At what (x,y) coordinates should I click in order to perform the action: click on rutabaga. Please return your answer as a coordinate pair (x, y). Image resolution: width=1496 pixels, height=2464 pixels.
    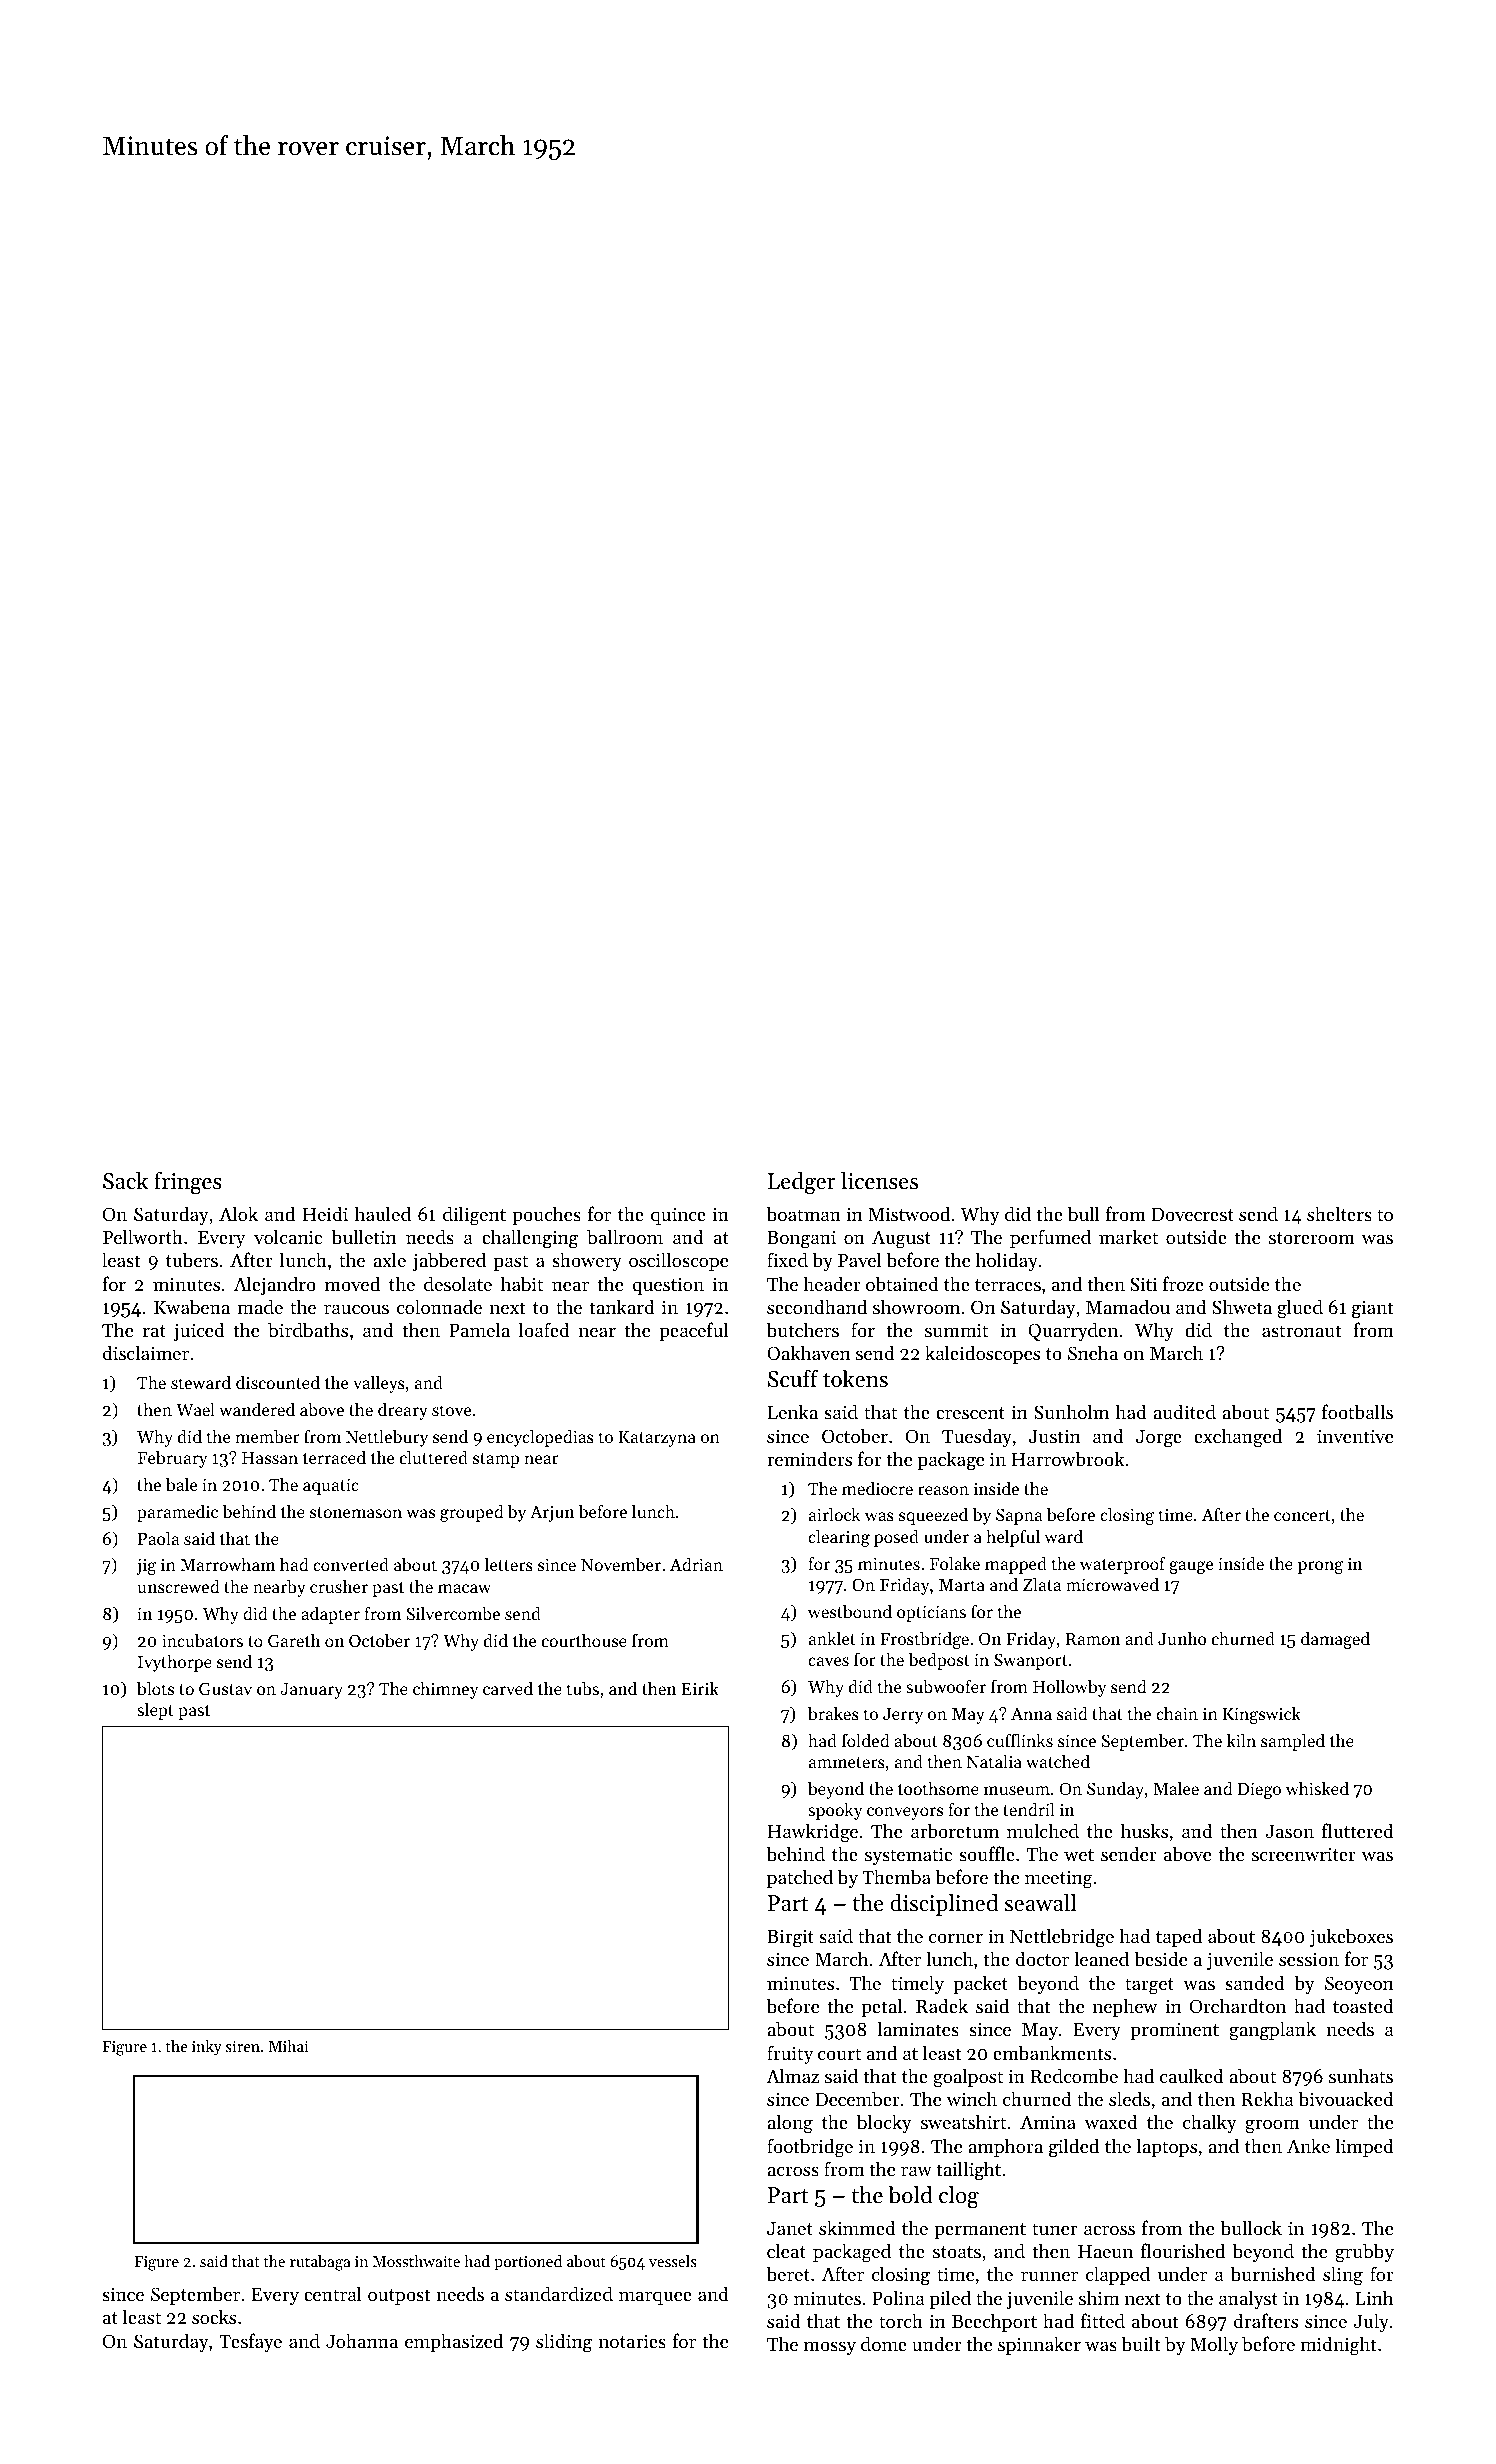
    Looking at the image, I should click on (320, 2263).
